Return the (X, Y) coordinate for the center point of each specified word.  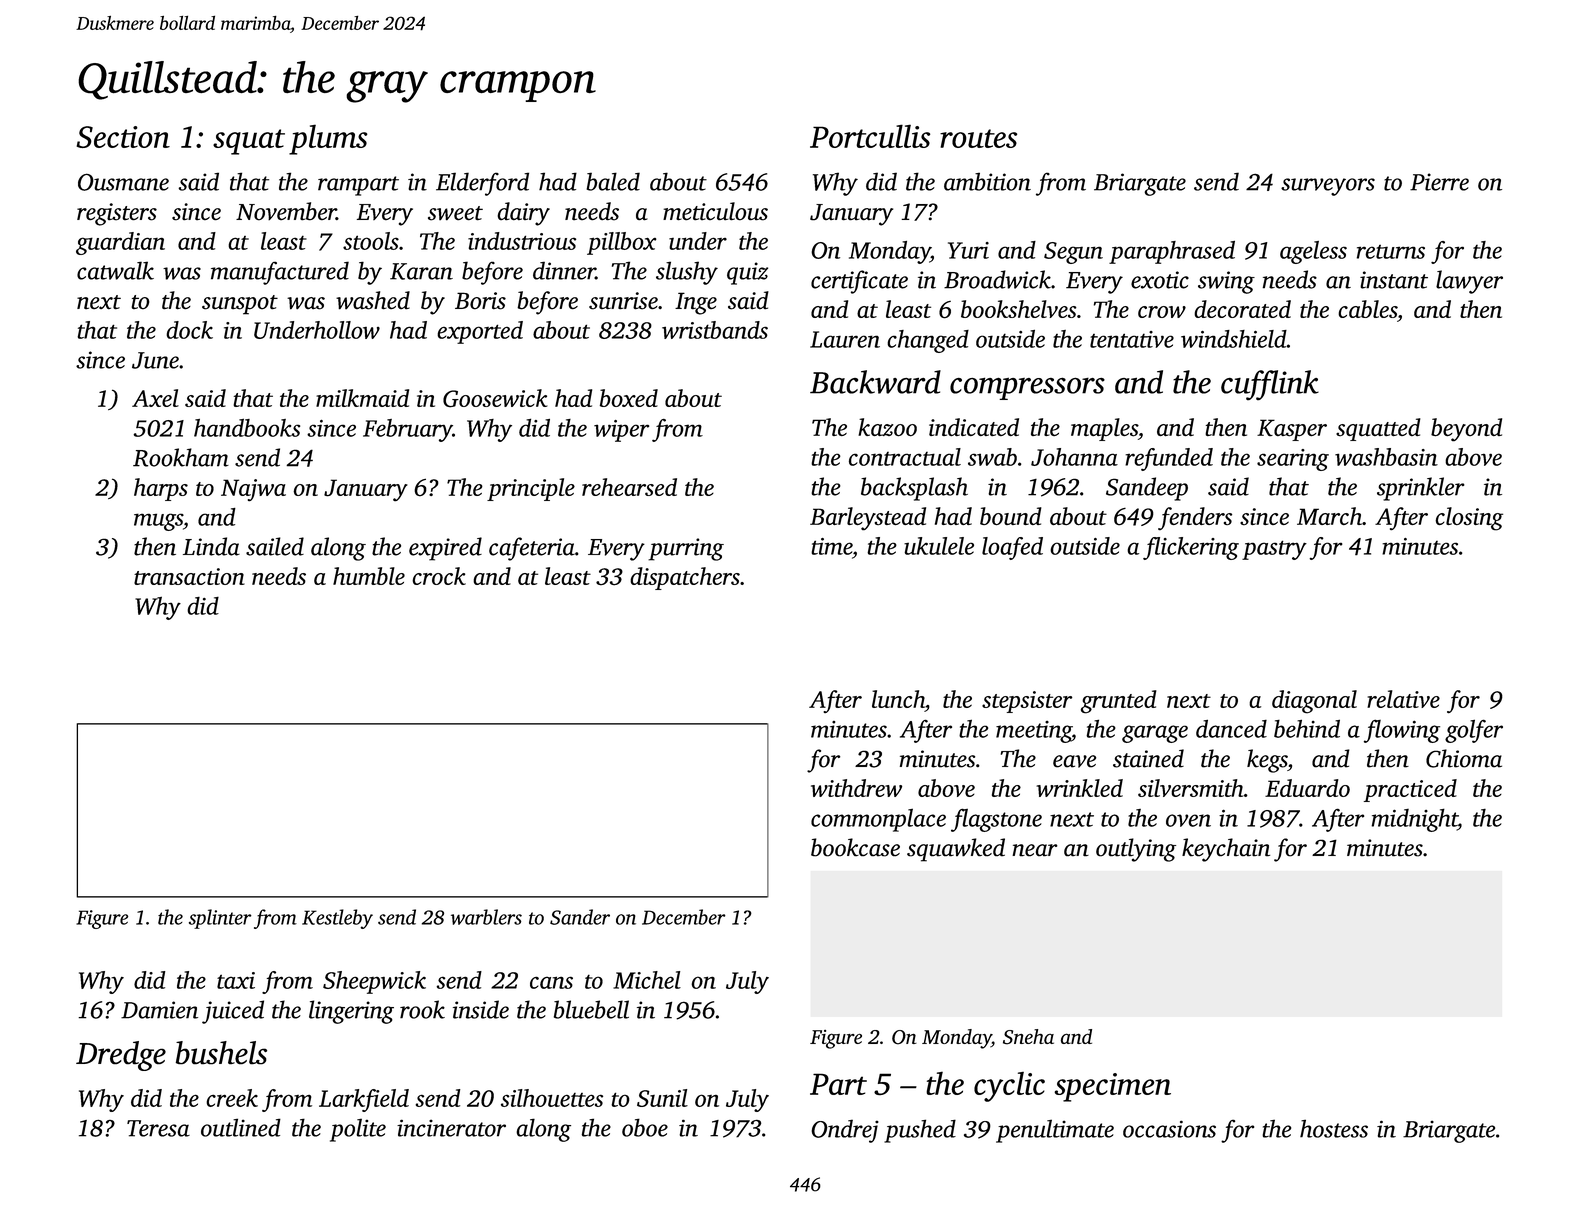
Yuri (968, 250)
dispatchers (685, 578)
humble (369, 576)
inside (481, 1009)
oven (1188, 820)
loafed (1012, 548)
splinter (220, 919)
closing (1469, 519)
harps (161, 489)
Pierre (1439, 182)
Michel (647, 980)
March (1329, 516)
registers (117, 214)
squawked (956, 850)
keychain (1226, 850)
